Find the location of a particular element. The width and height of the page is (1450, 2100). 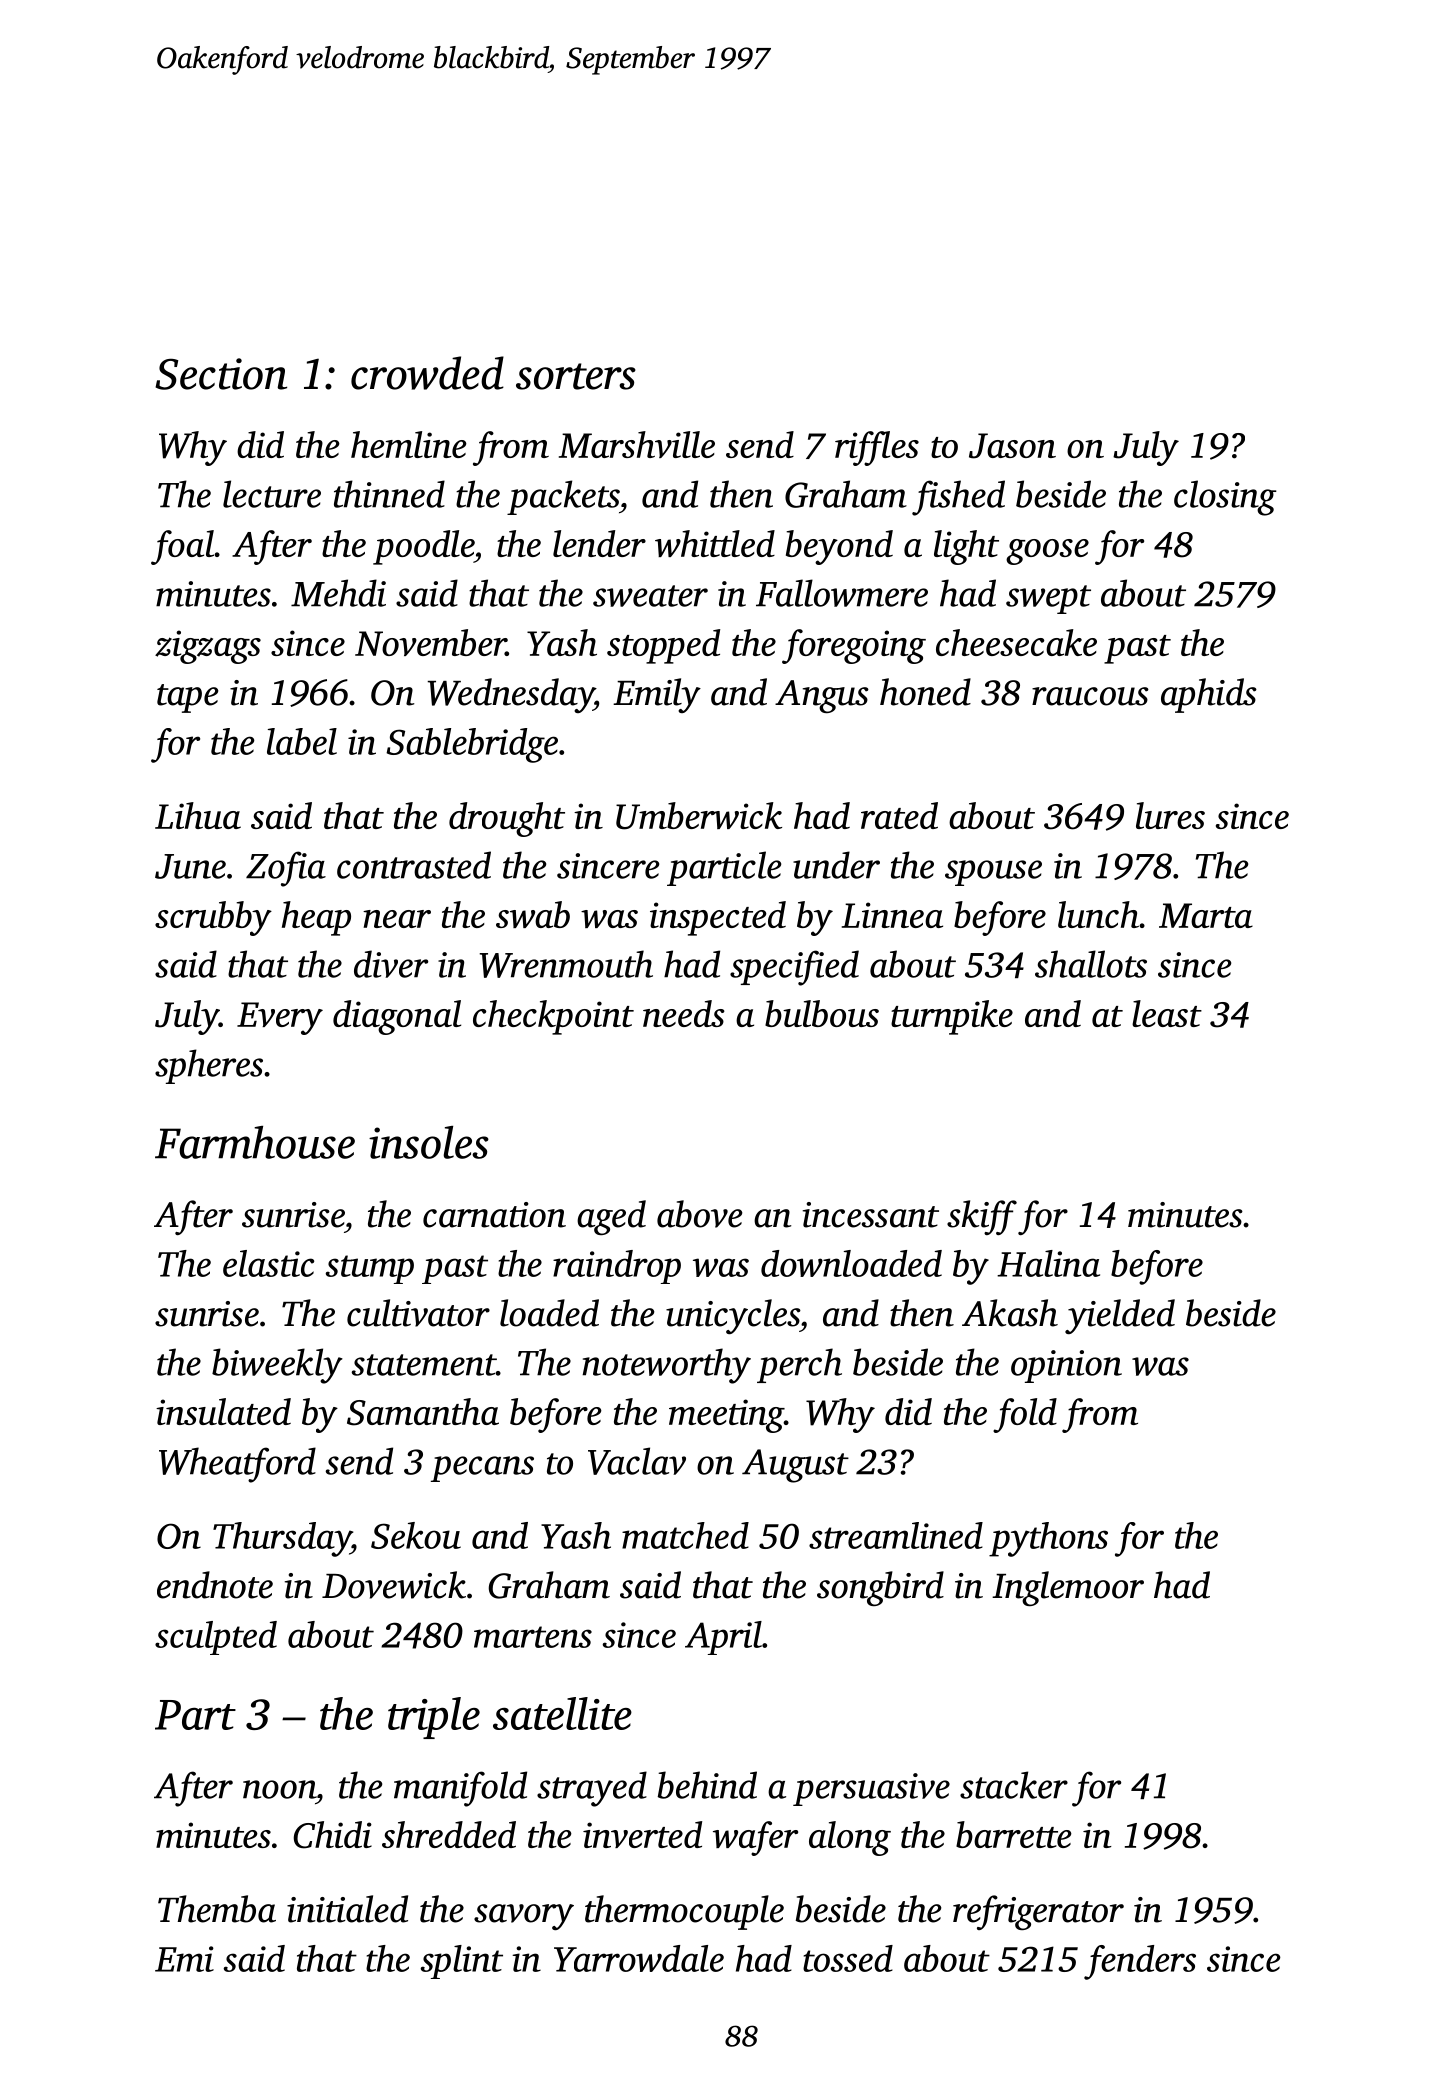

sorters is located at coordinates (576, 376).
